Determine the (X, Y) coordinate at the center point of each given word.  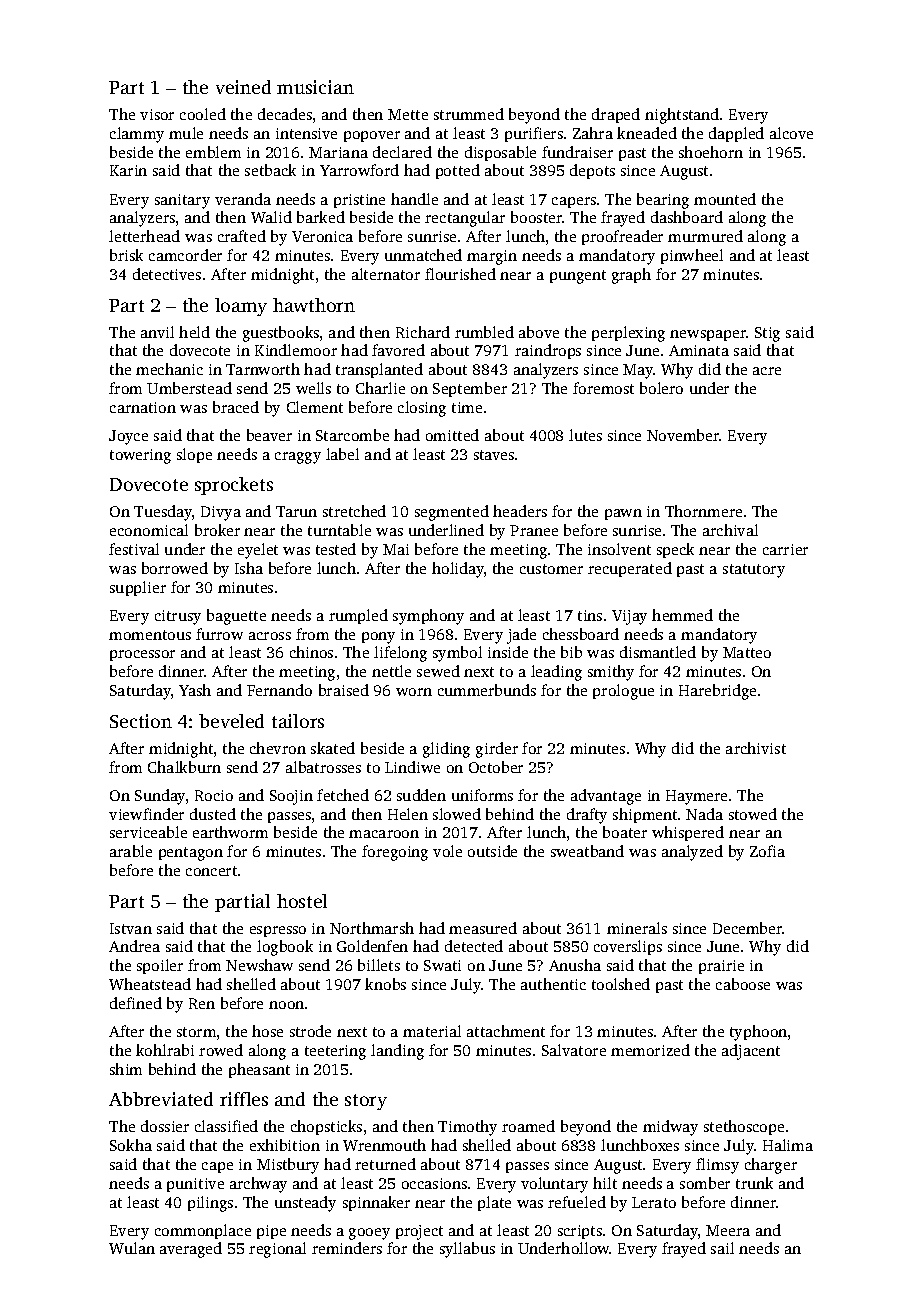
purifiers (534, 134)
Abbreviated (161, 1099)
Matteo (747, 652)
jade (521, 636)
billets (379, 965)
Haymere (696, 797)
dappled (736, 134)
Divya (221, 513)
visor (157, 114)
